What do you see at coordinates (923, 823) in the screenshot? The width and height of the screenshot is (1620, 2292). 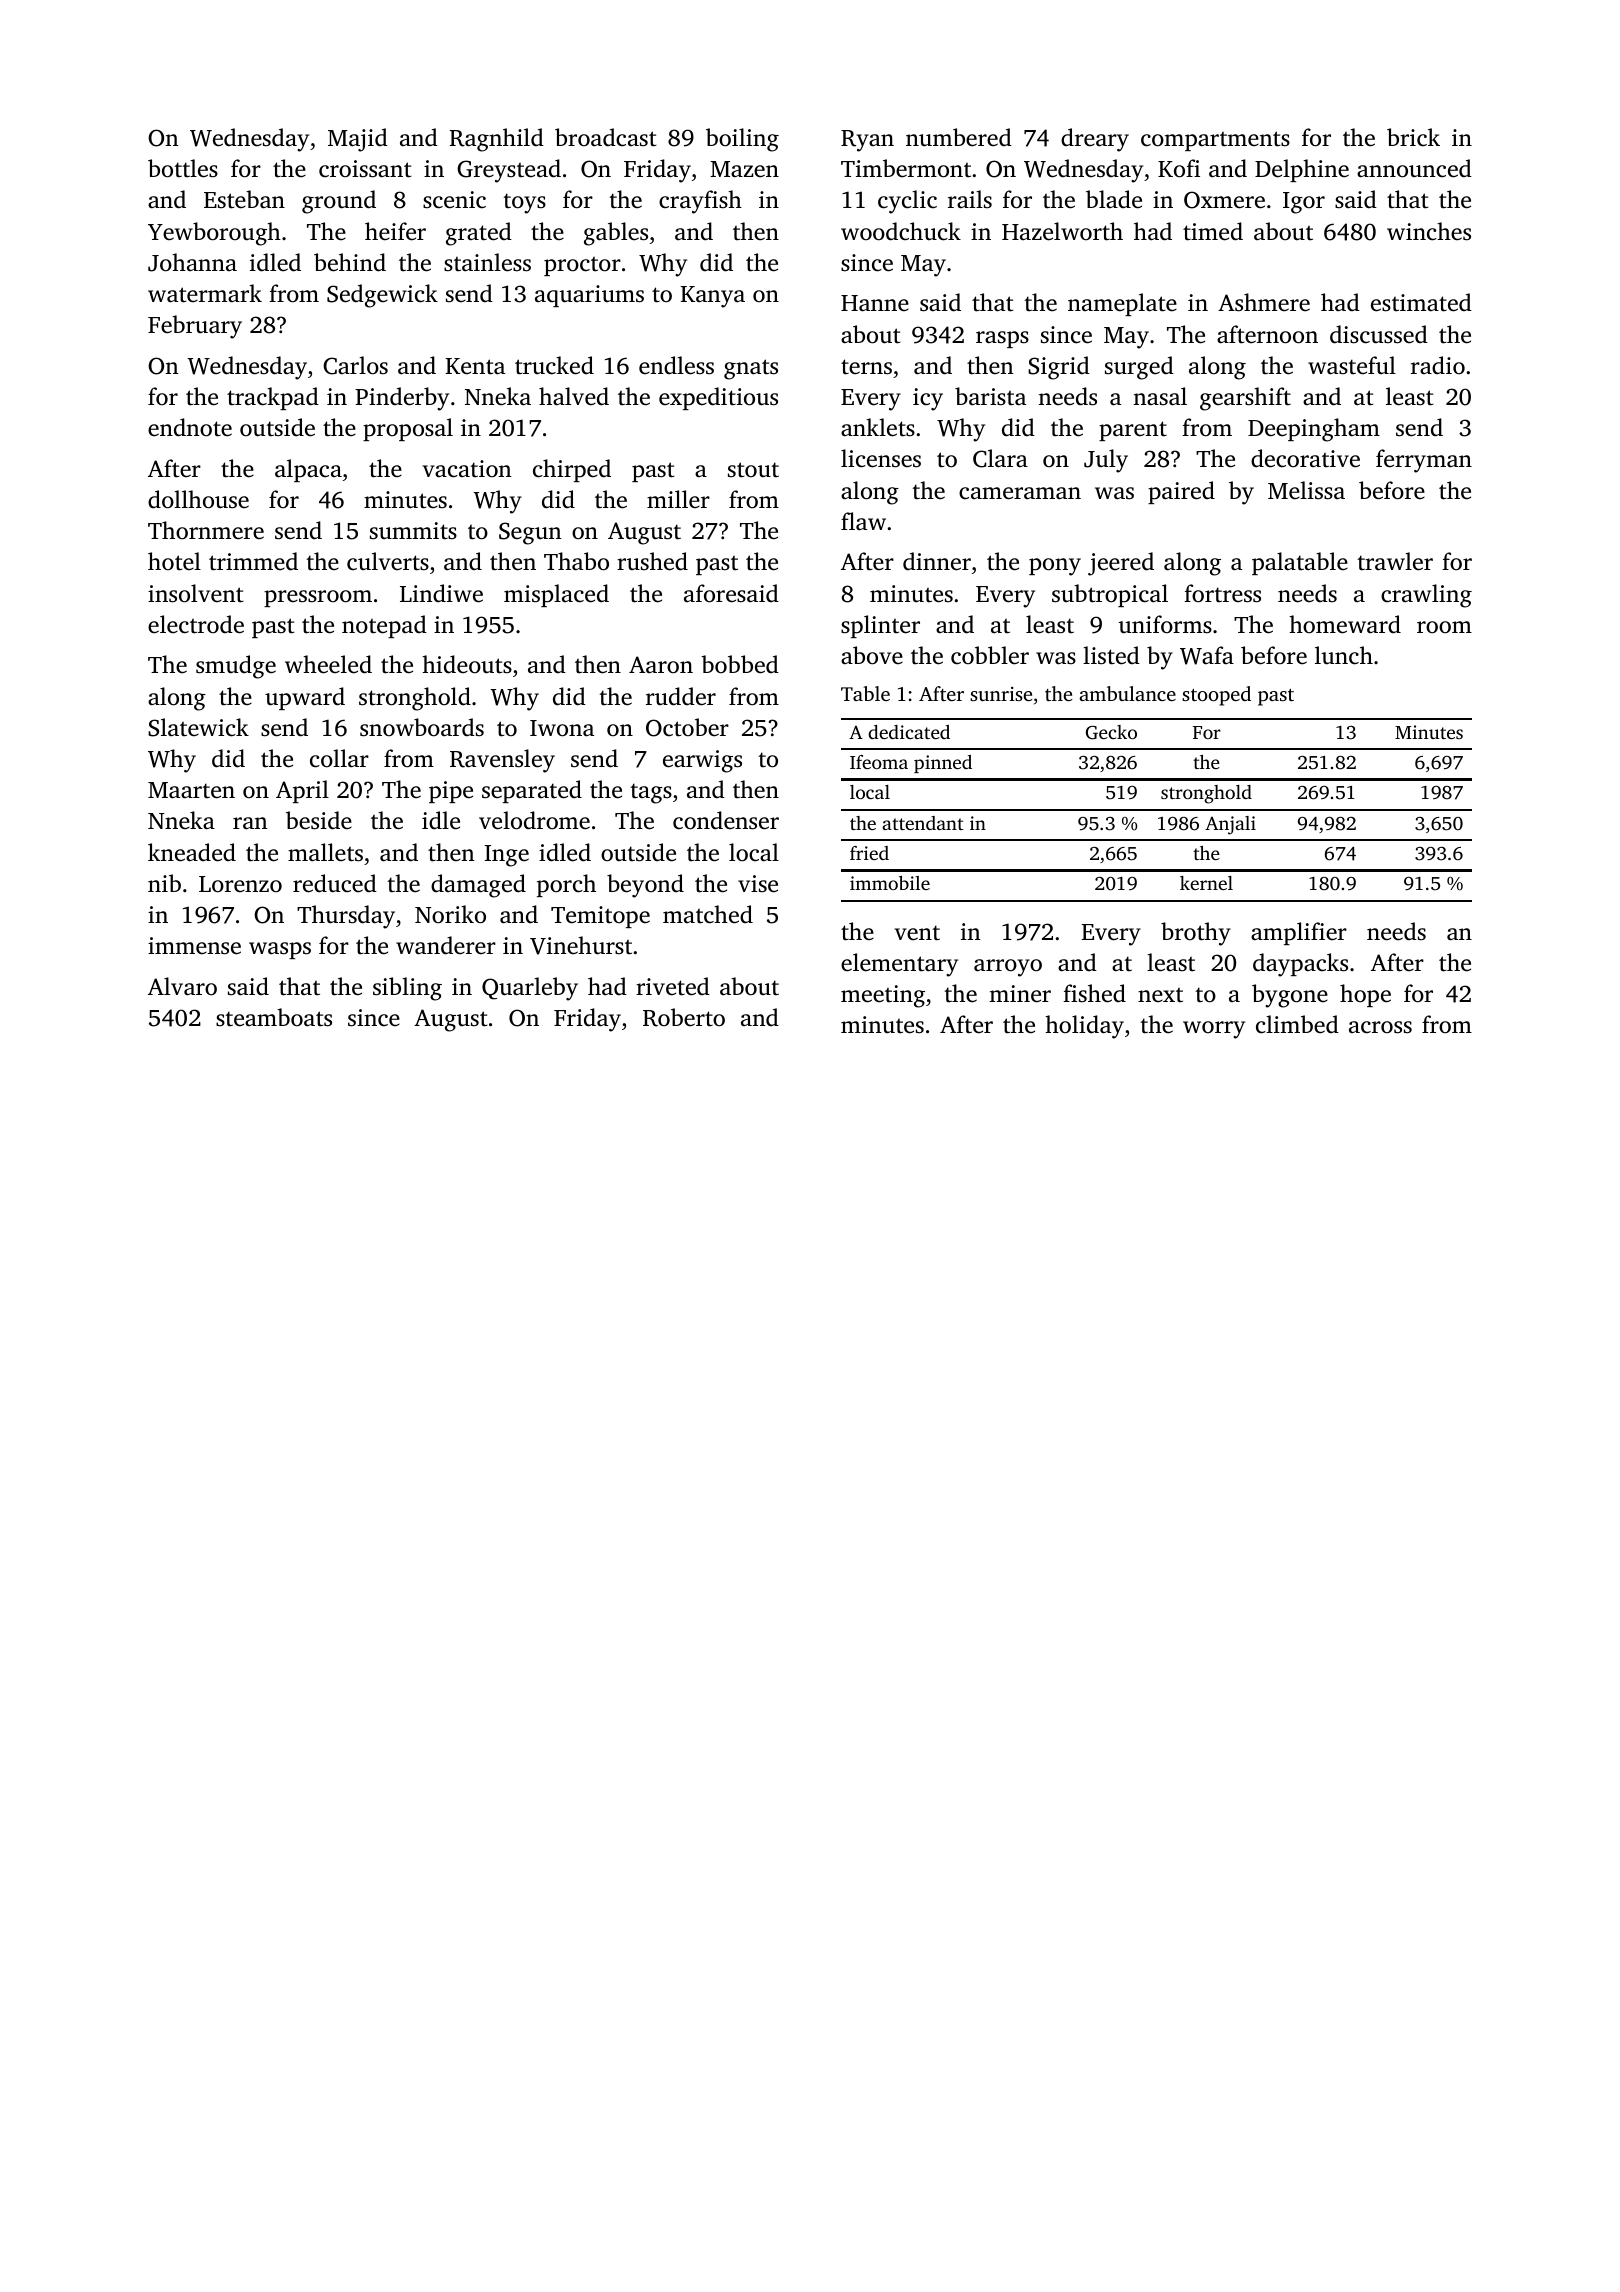 I see `attendant` at bounding box center [923, 823].
